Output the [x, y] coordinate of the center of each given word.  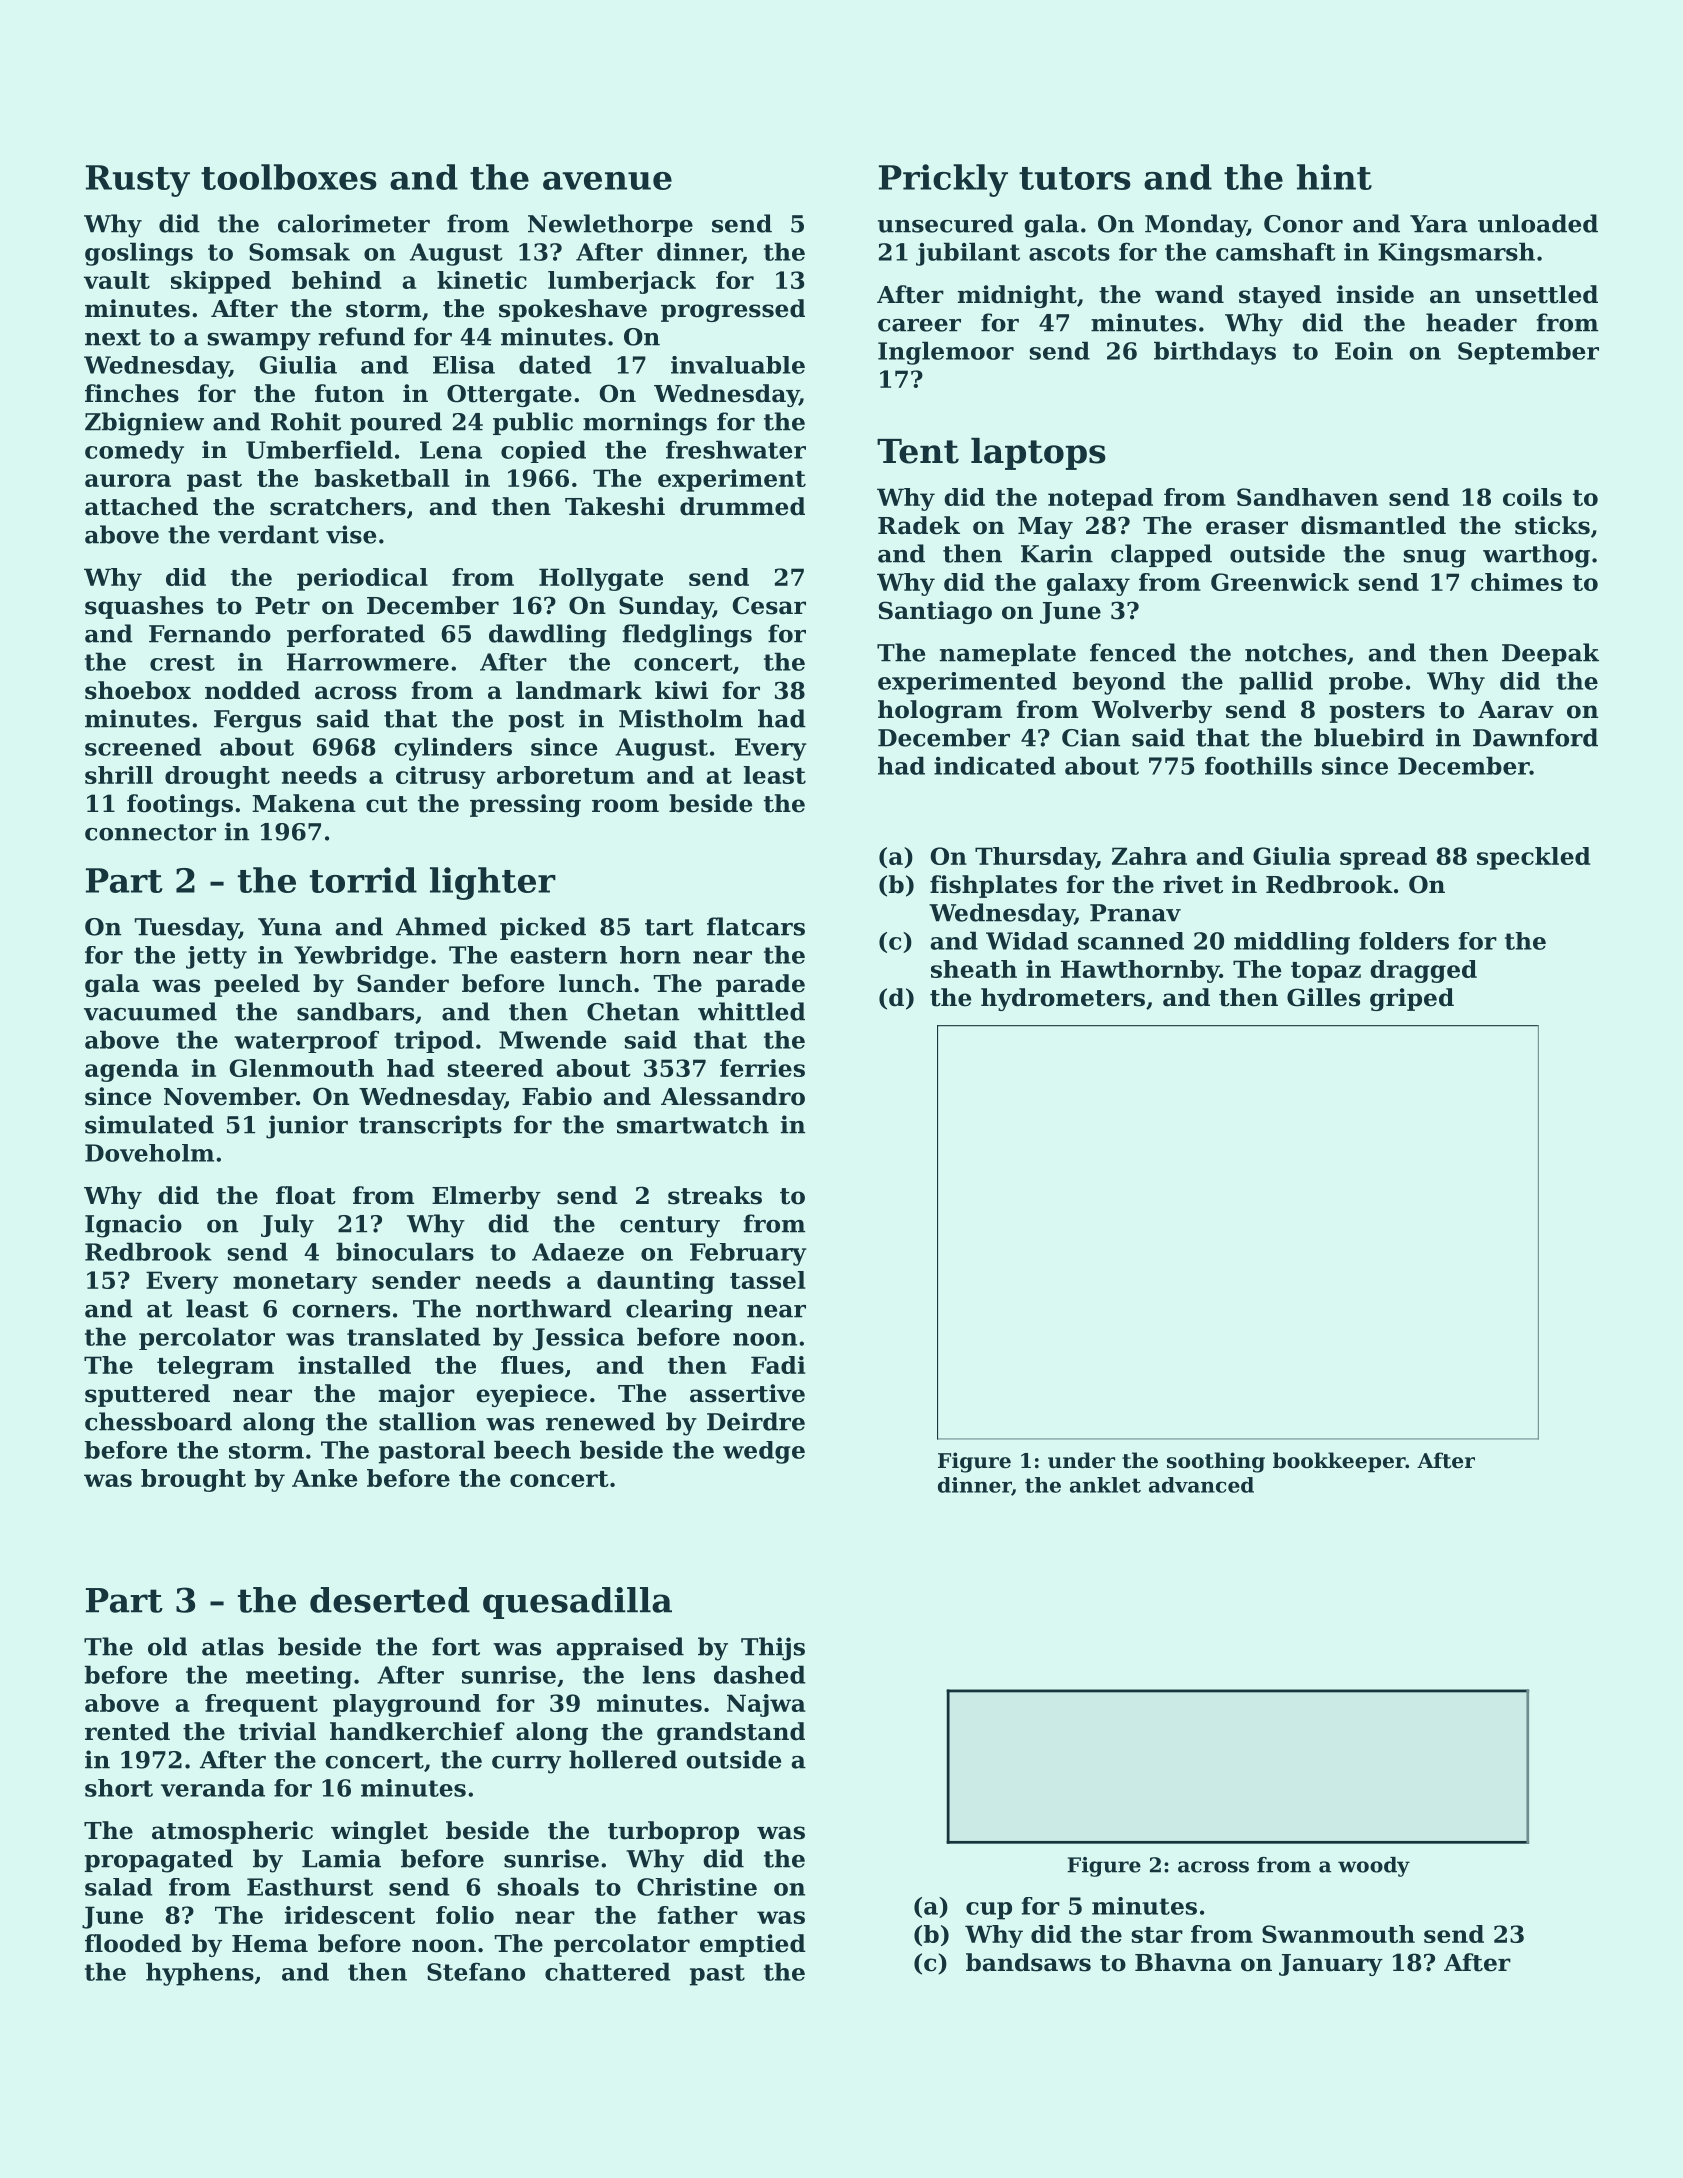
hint [1334, 177]
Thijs [773, 1649]
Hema [270, 1944]
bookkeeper [1339, 1462]
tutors [1075, 178]
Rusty [138, 181]
